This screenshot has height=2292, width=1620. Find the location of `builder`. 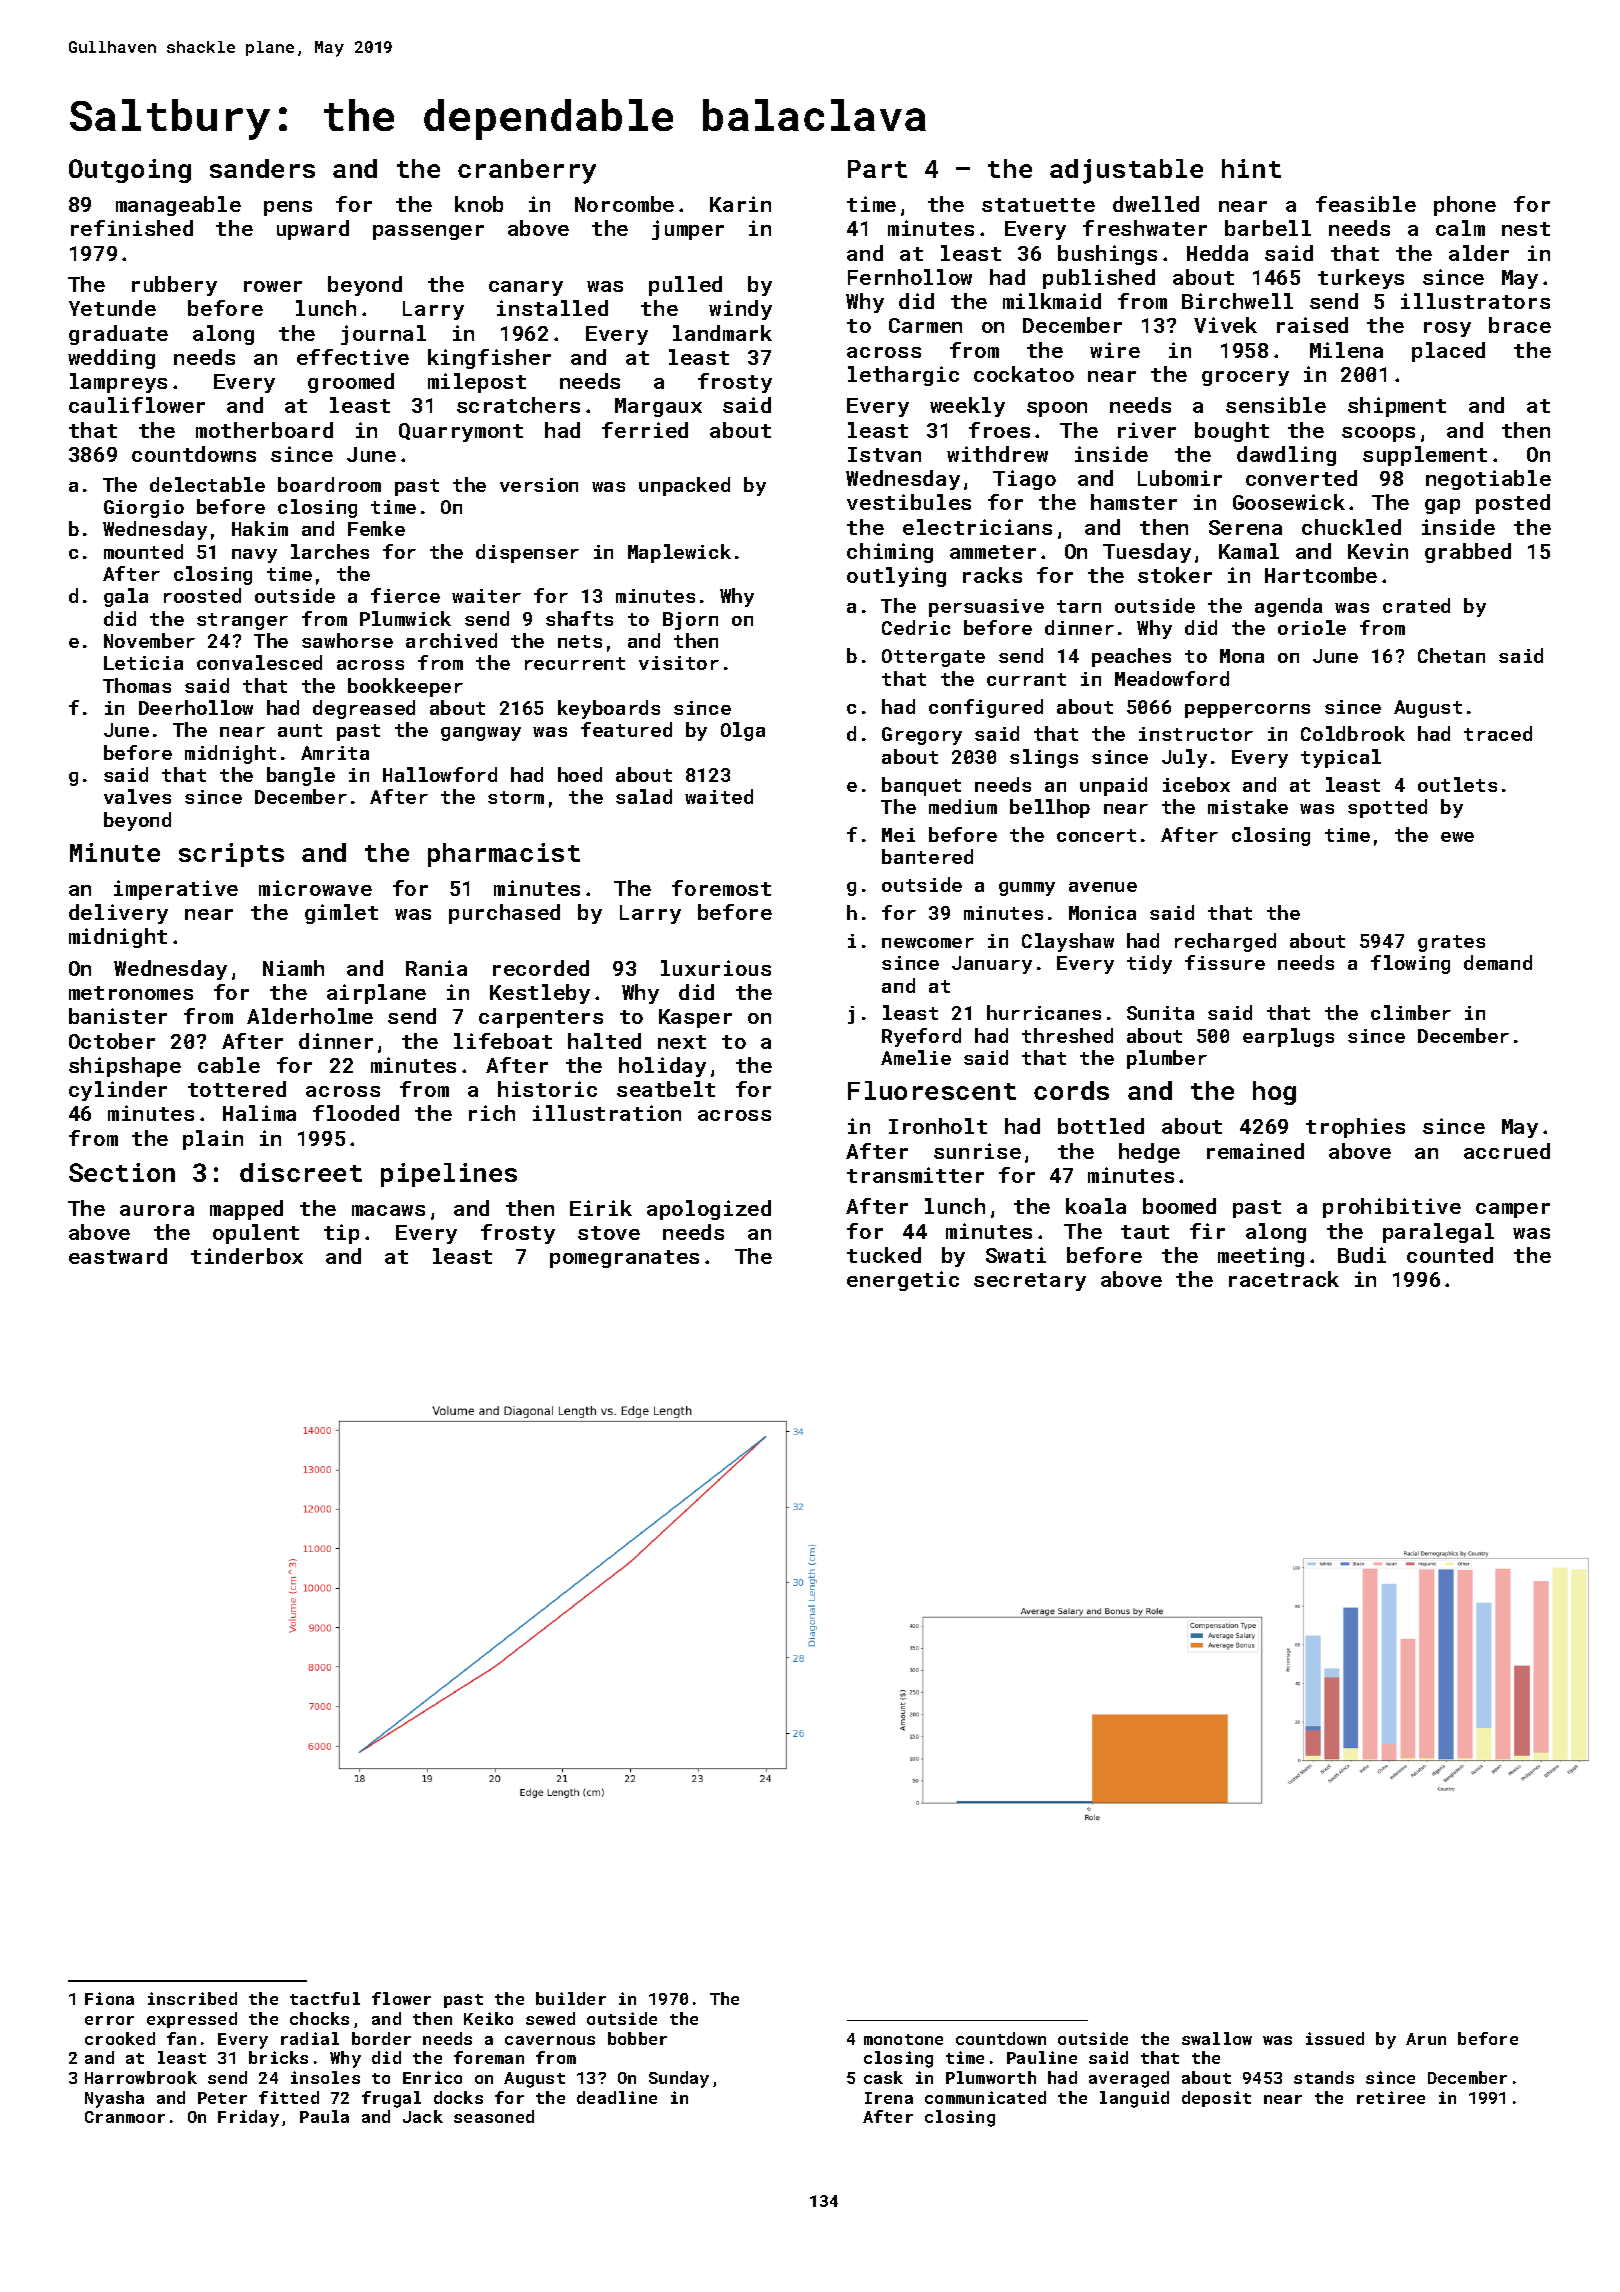

builder is located at coordinates (571, 1998).
